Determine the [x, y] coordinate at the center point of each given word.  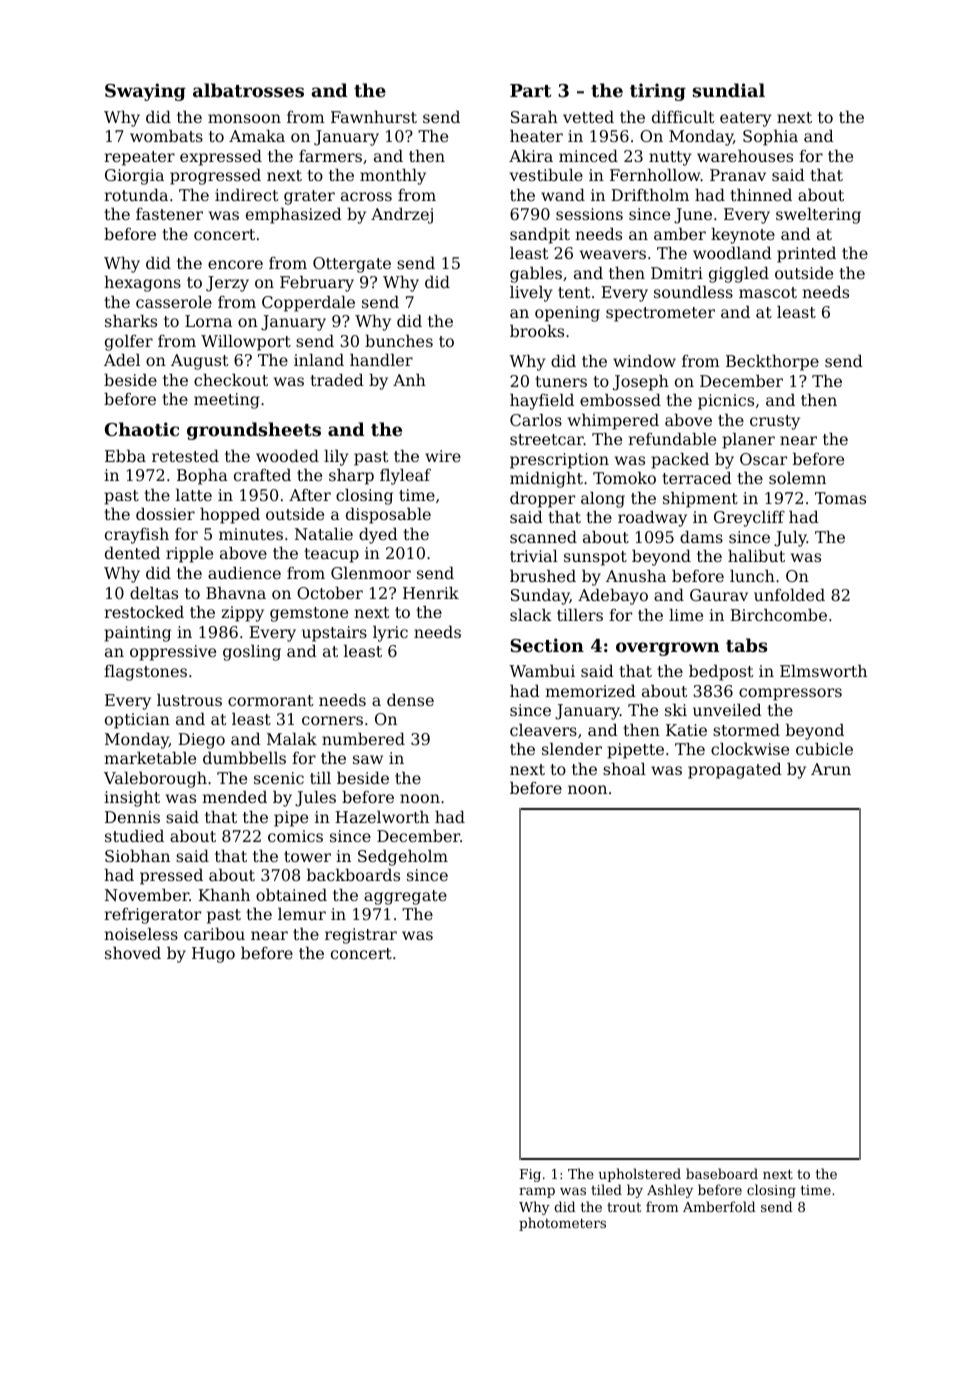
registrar [361, 936]
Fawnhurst [374, 116]
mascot [768, 292]
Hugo [213, 955]
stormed [746, 729]
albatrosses [248, 90]
